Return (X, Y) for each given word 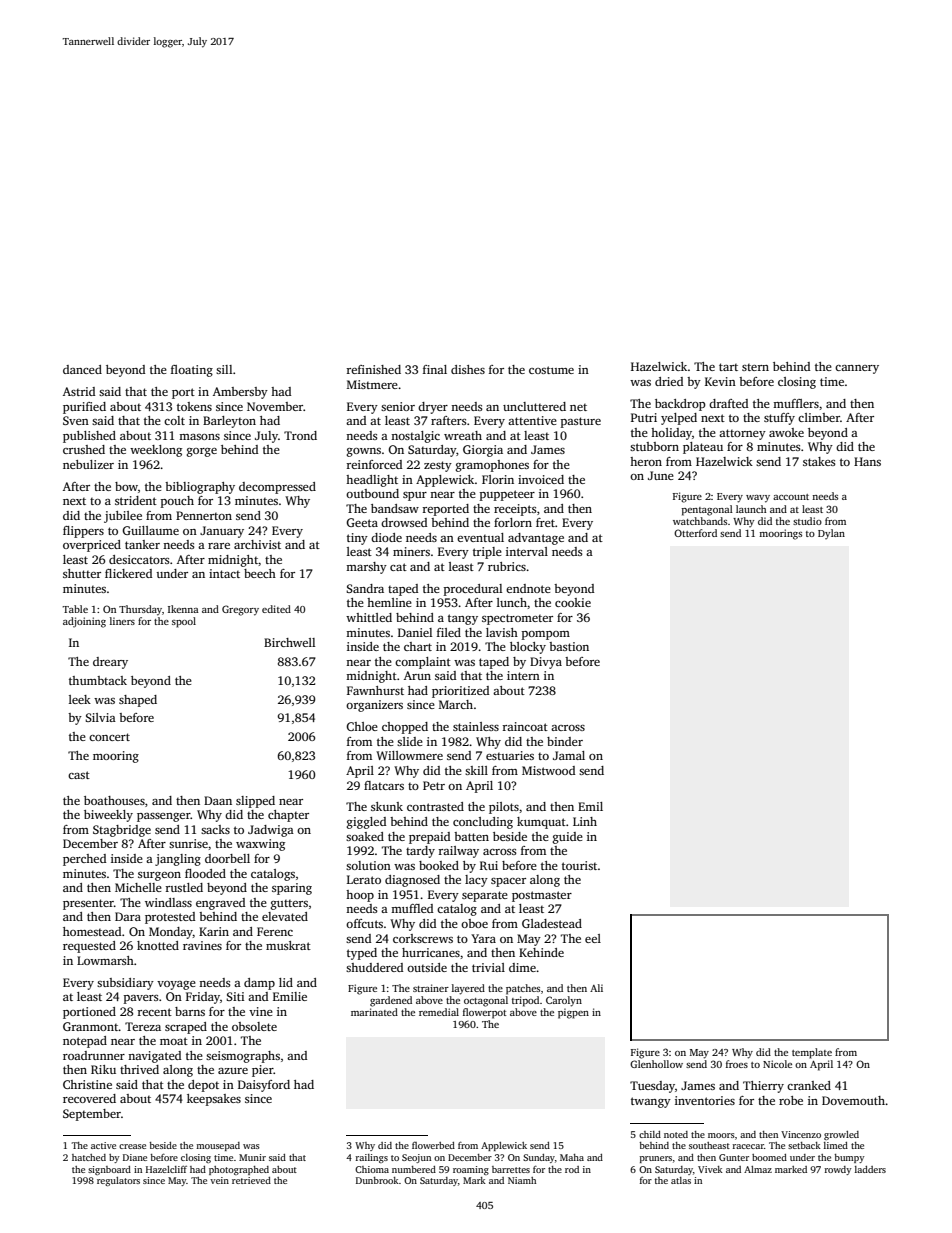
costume (551, 370)
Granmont (91, 1026)
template (812, 1053)
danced (82, 369)
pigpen (573, 1013)
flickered (128, 573)
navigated (154, 1057)
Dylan (831, 534)
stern (755, 367)
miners (411, 551)
